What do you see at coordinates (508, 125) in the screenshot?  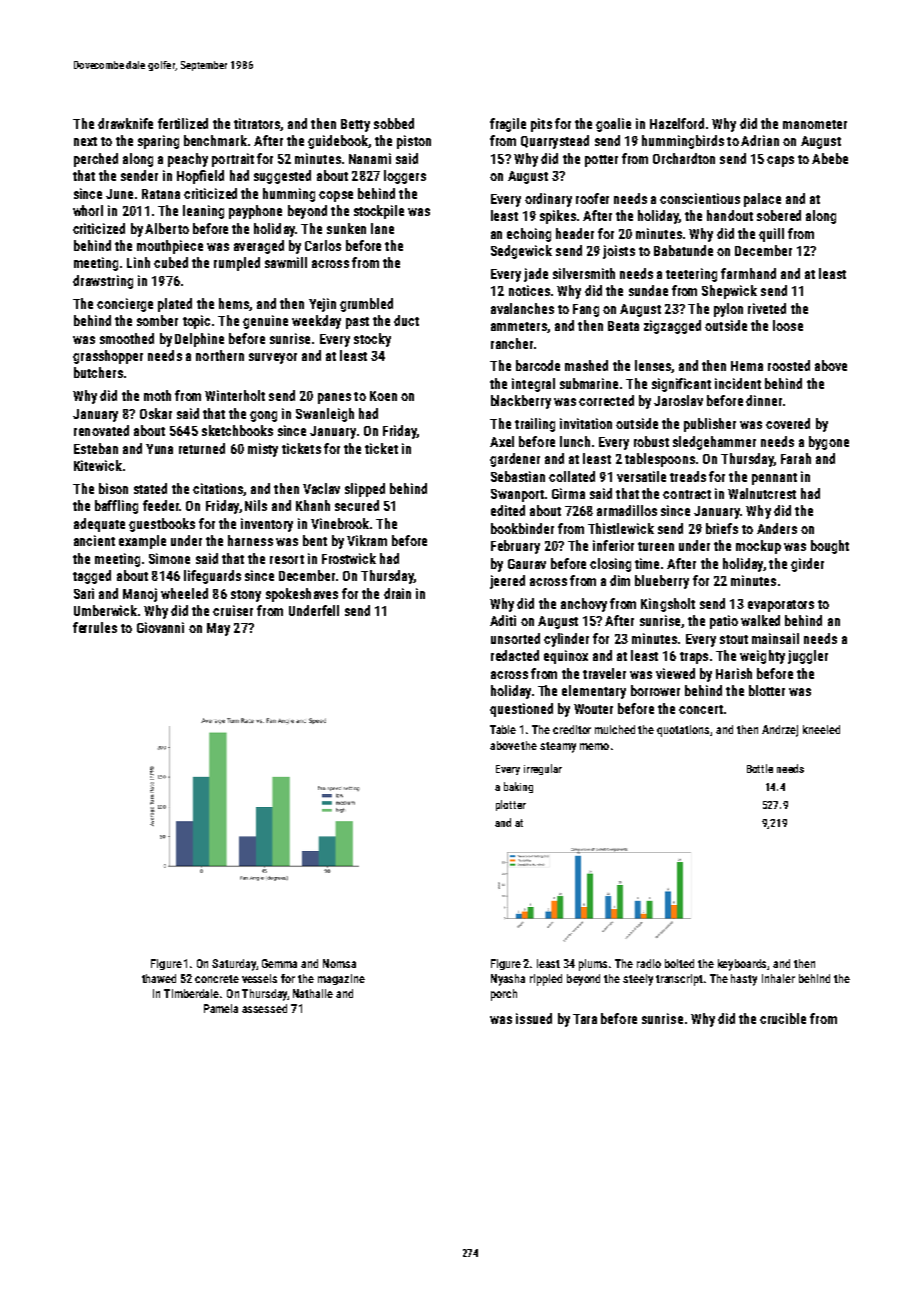 I see `fragile` at bounding box center [508, 125].
